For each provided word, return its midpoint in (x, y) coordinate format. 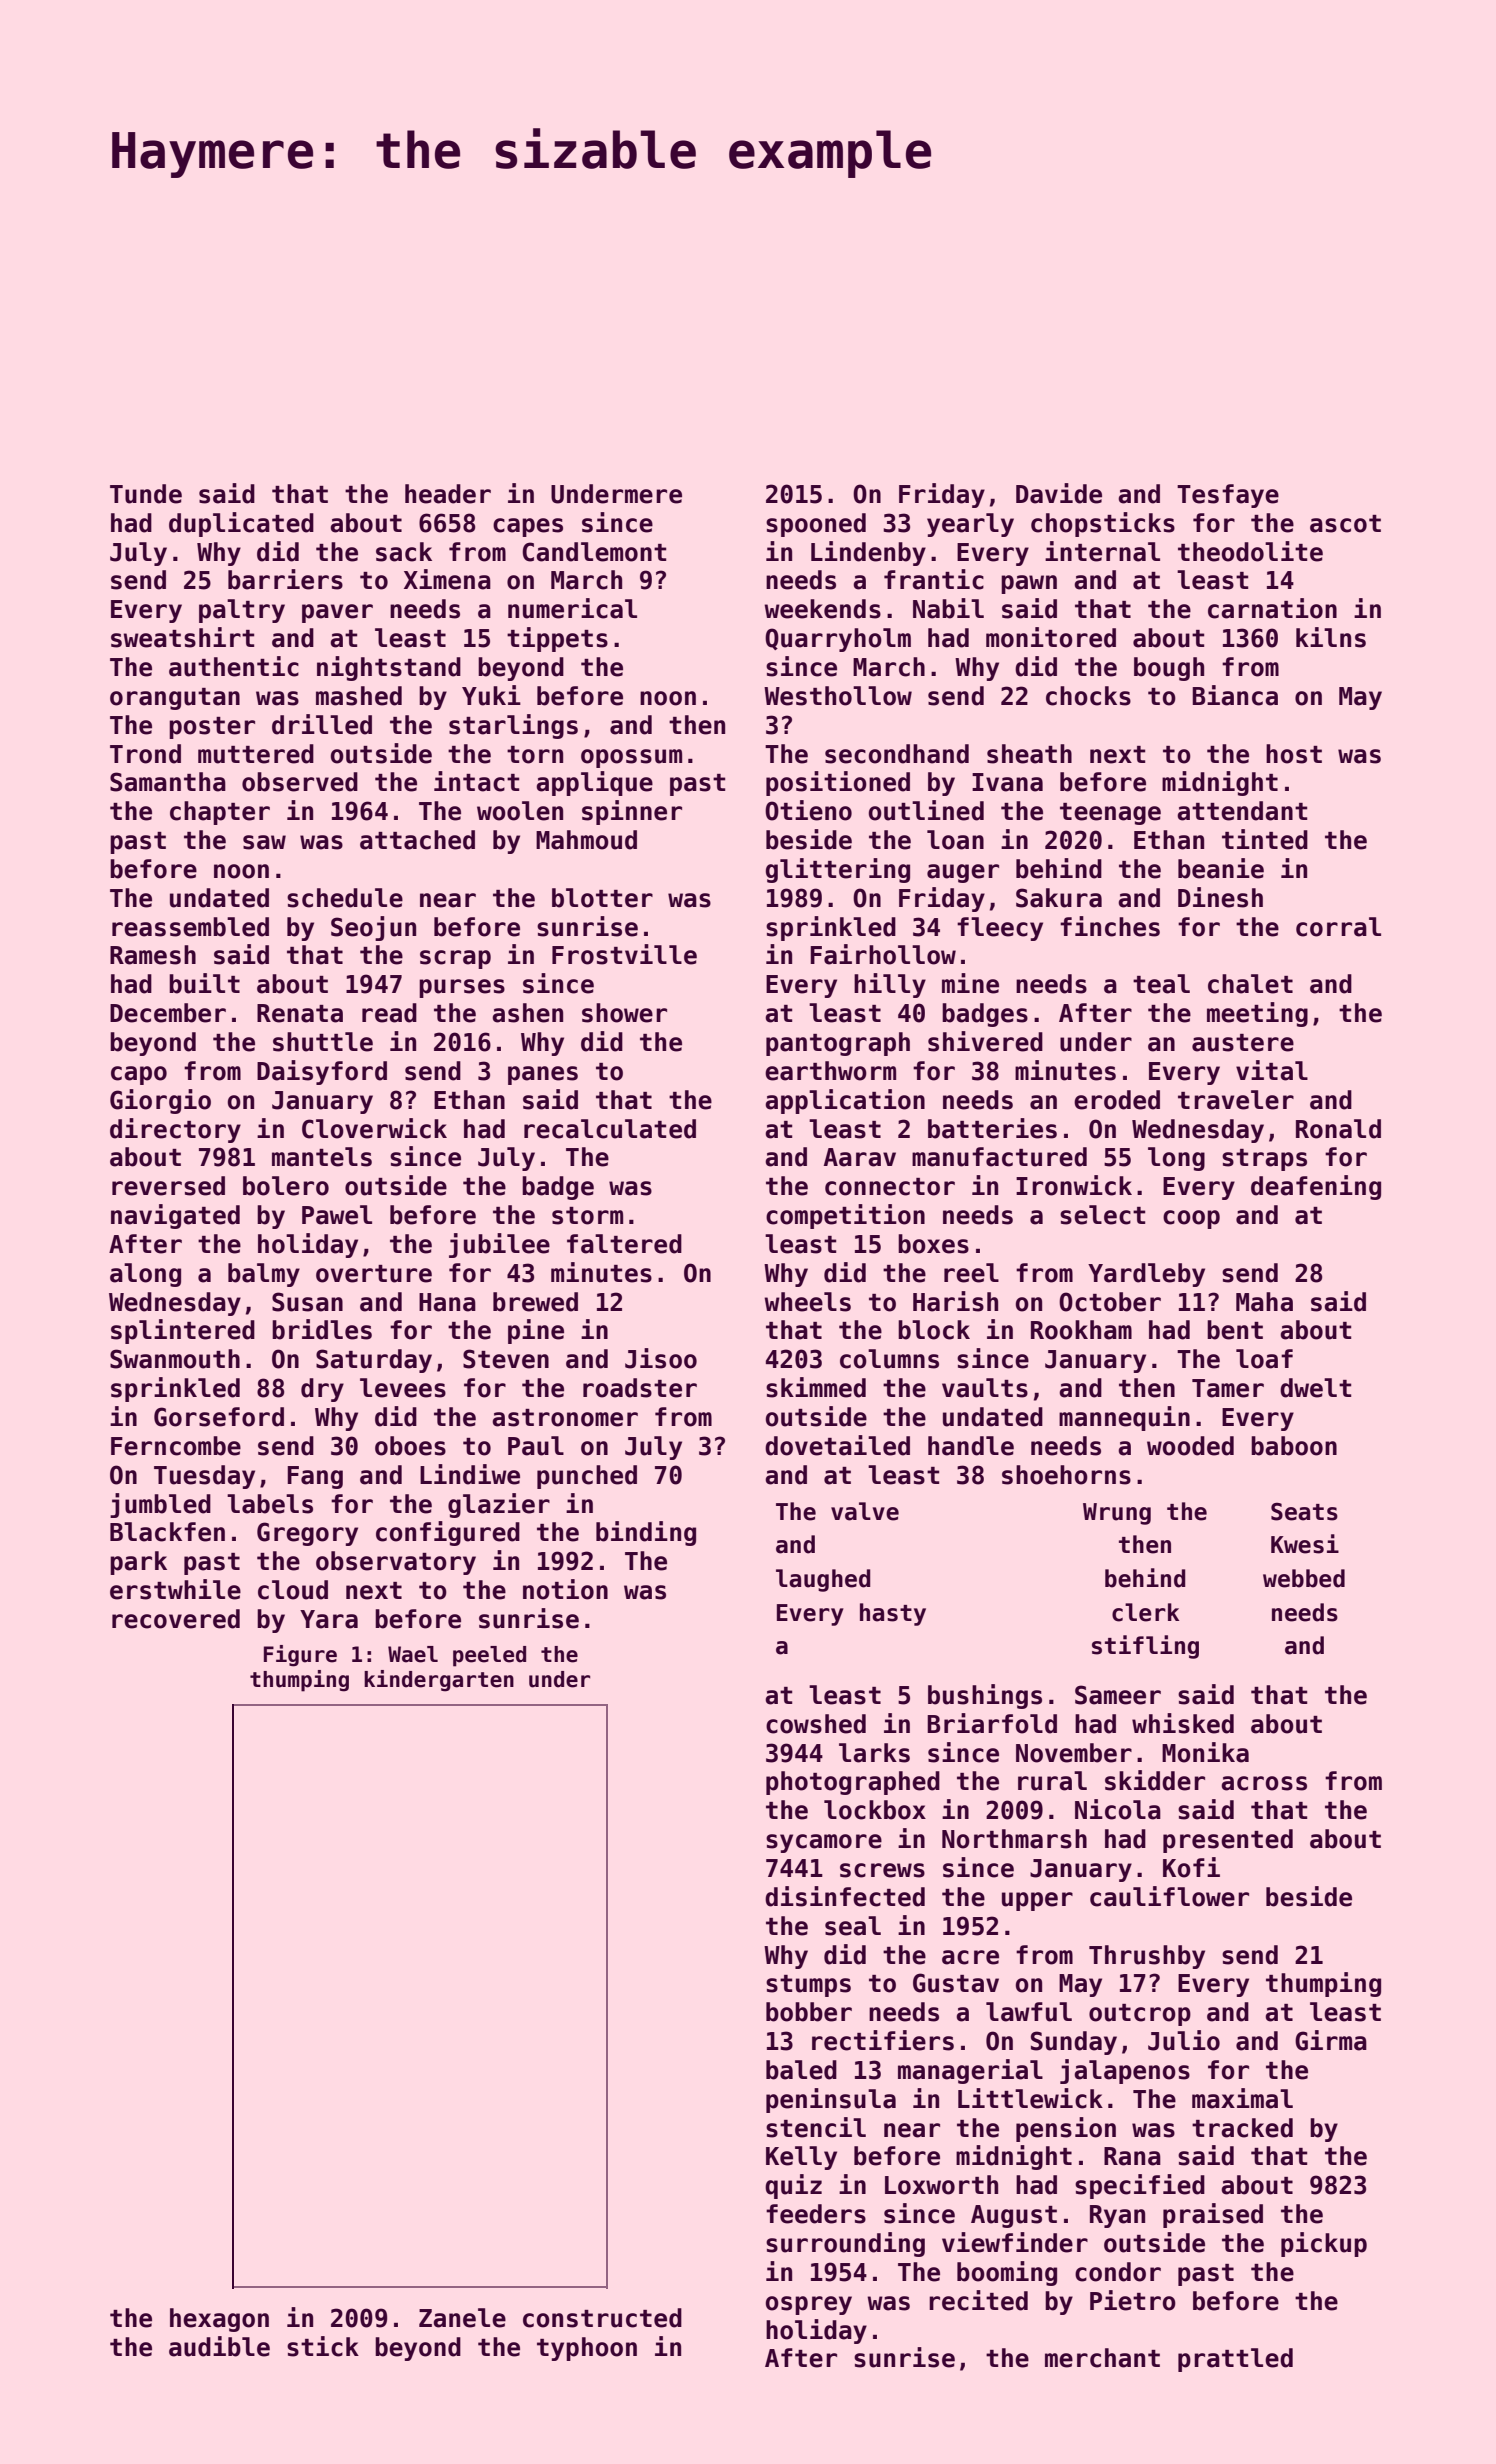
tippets (557, 639)
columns (889, 1359)
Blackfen (167, 1532)
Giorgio (160, 1101)
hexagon (219, 2320)
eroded (1117, 1100)
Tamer (1228, 1388)
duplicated (241, 524)
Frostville (624, 954)
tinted (1265, 839)
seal (853, 1926)
